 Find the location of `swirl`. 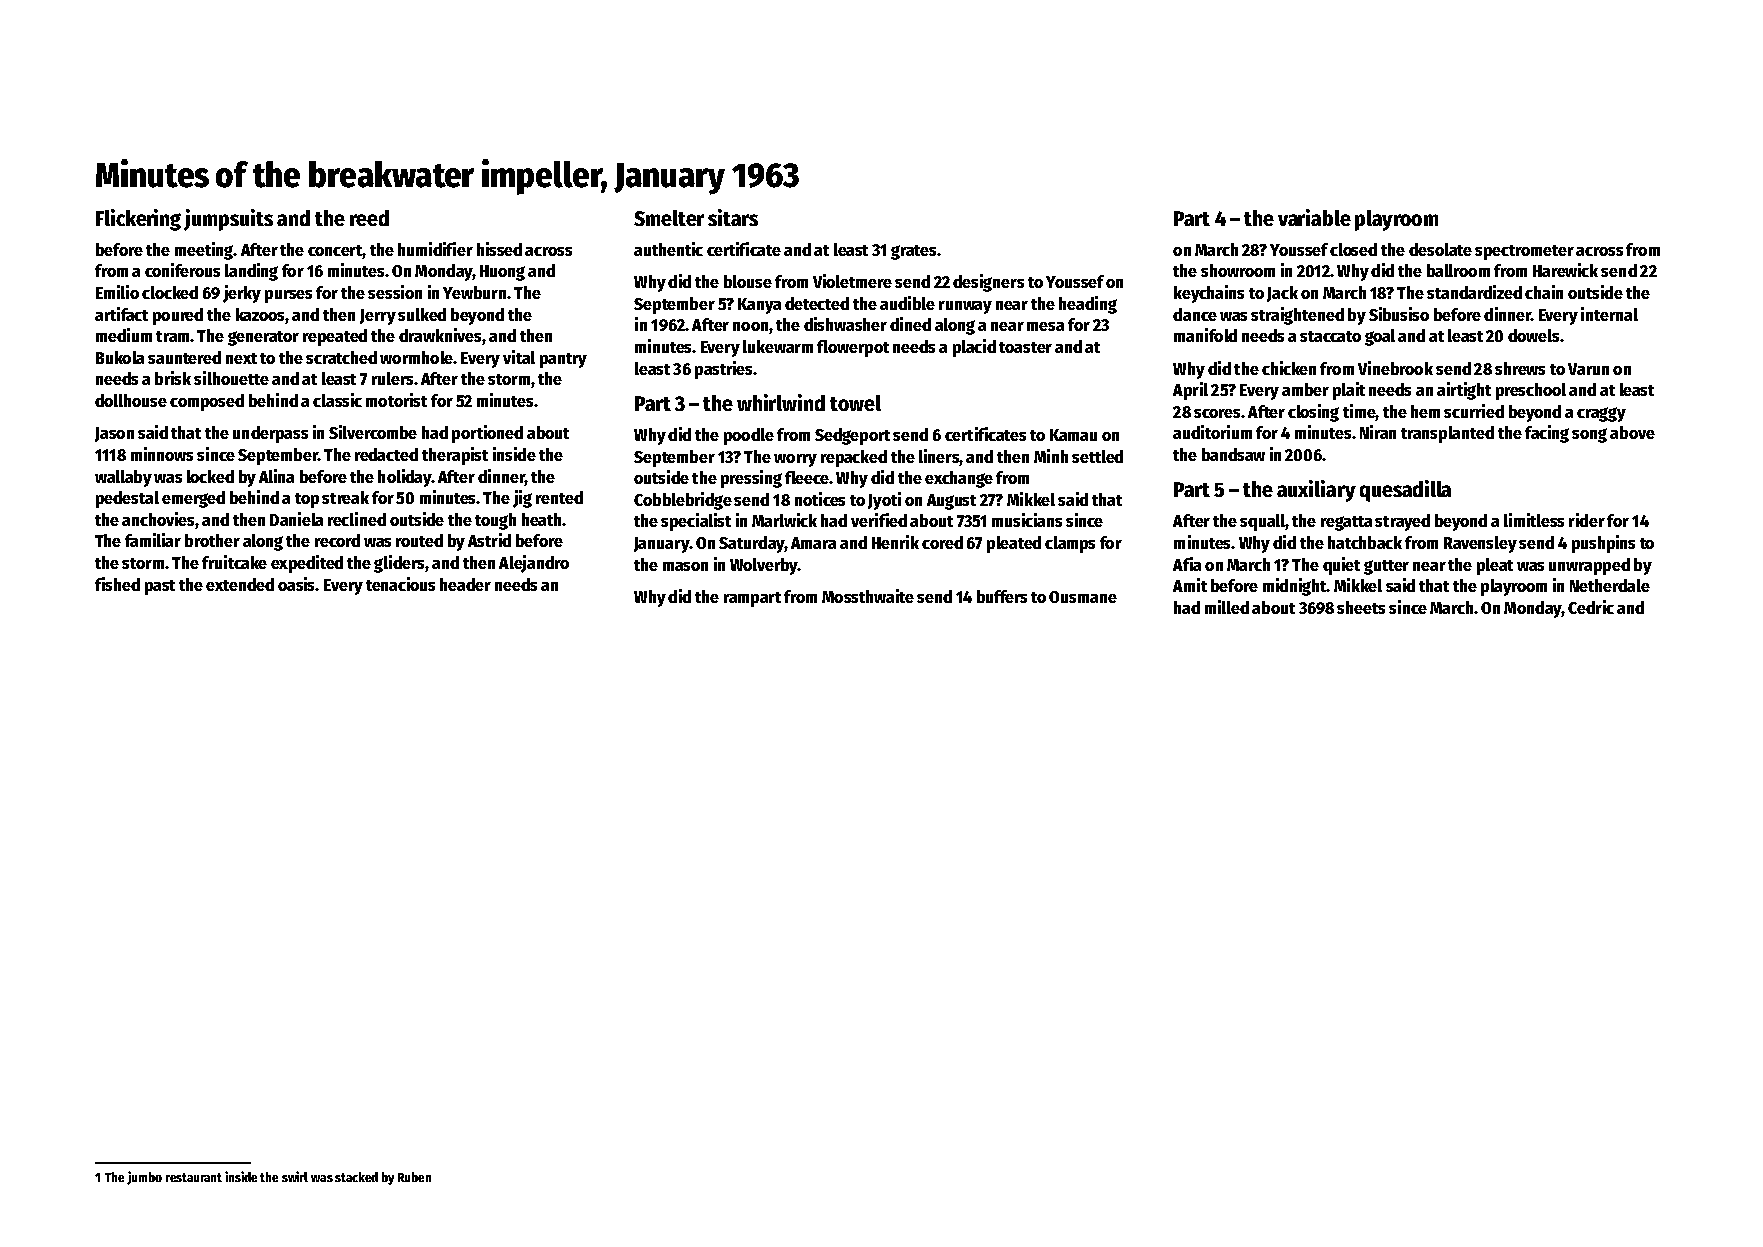

swirl is located at coordinates (295, 1176).
